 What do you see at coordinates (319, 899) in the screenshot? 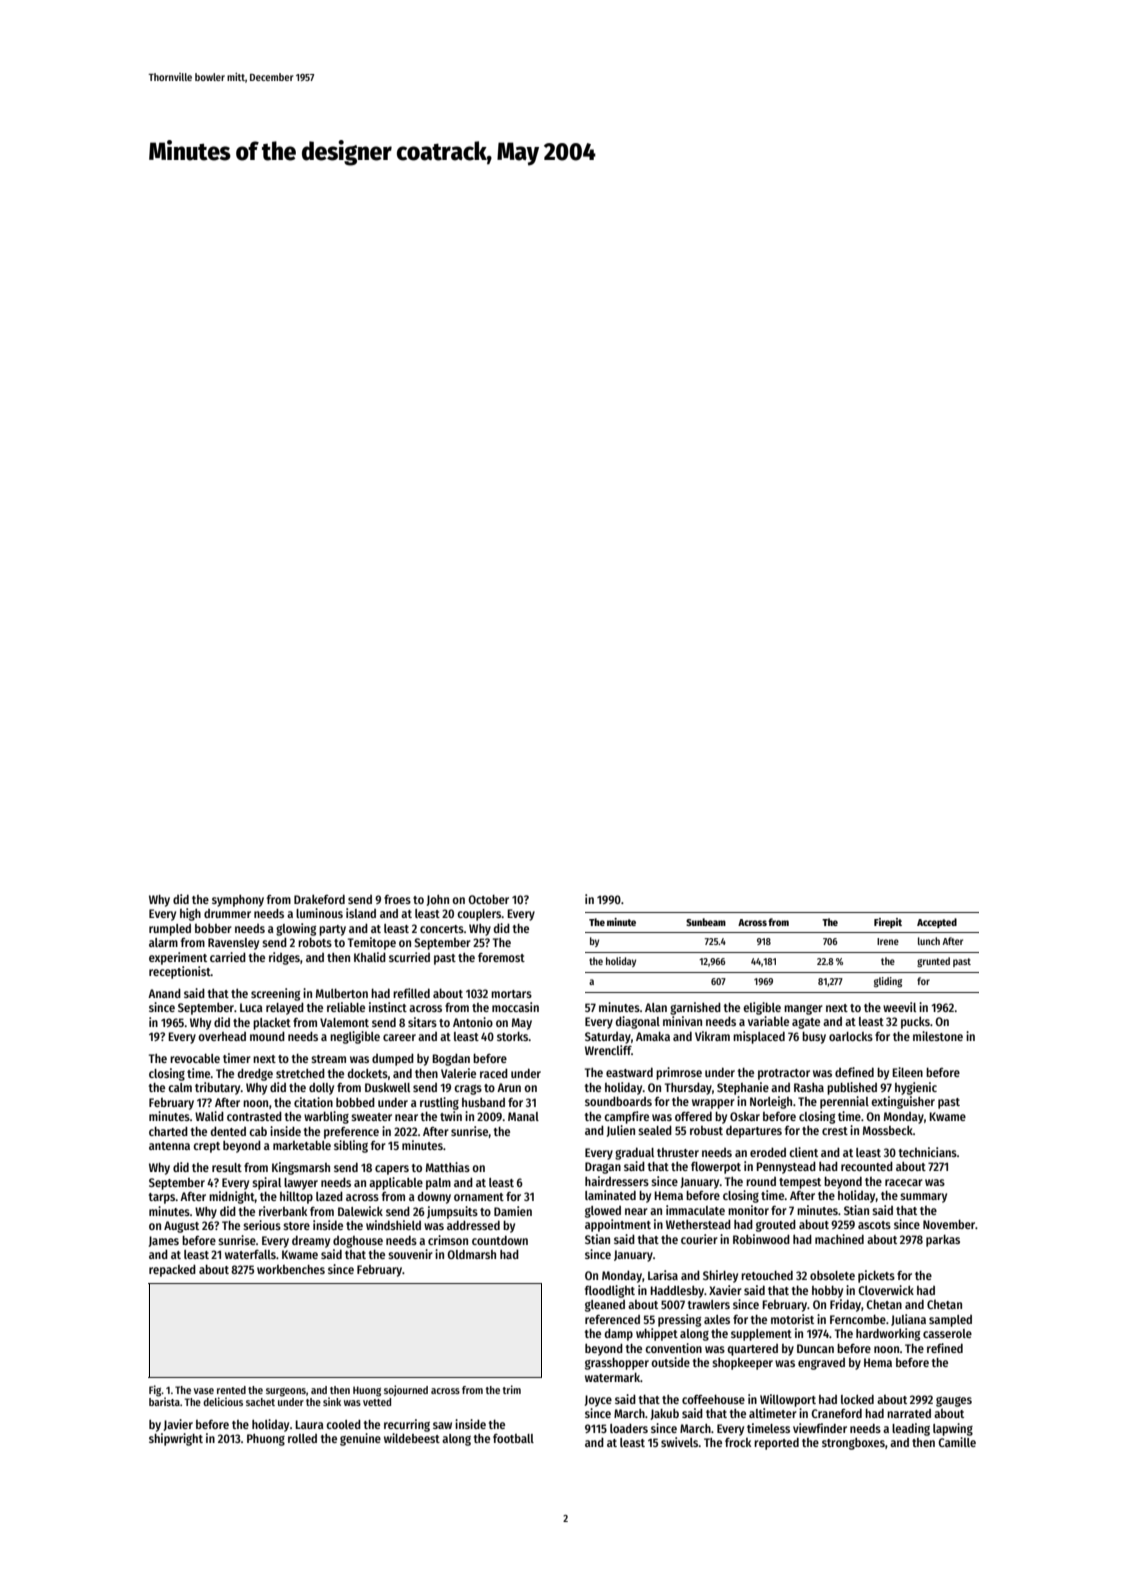
I see `Drakeford` at bounding box center [319, 899].
